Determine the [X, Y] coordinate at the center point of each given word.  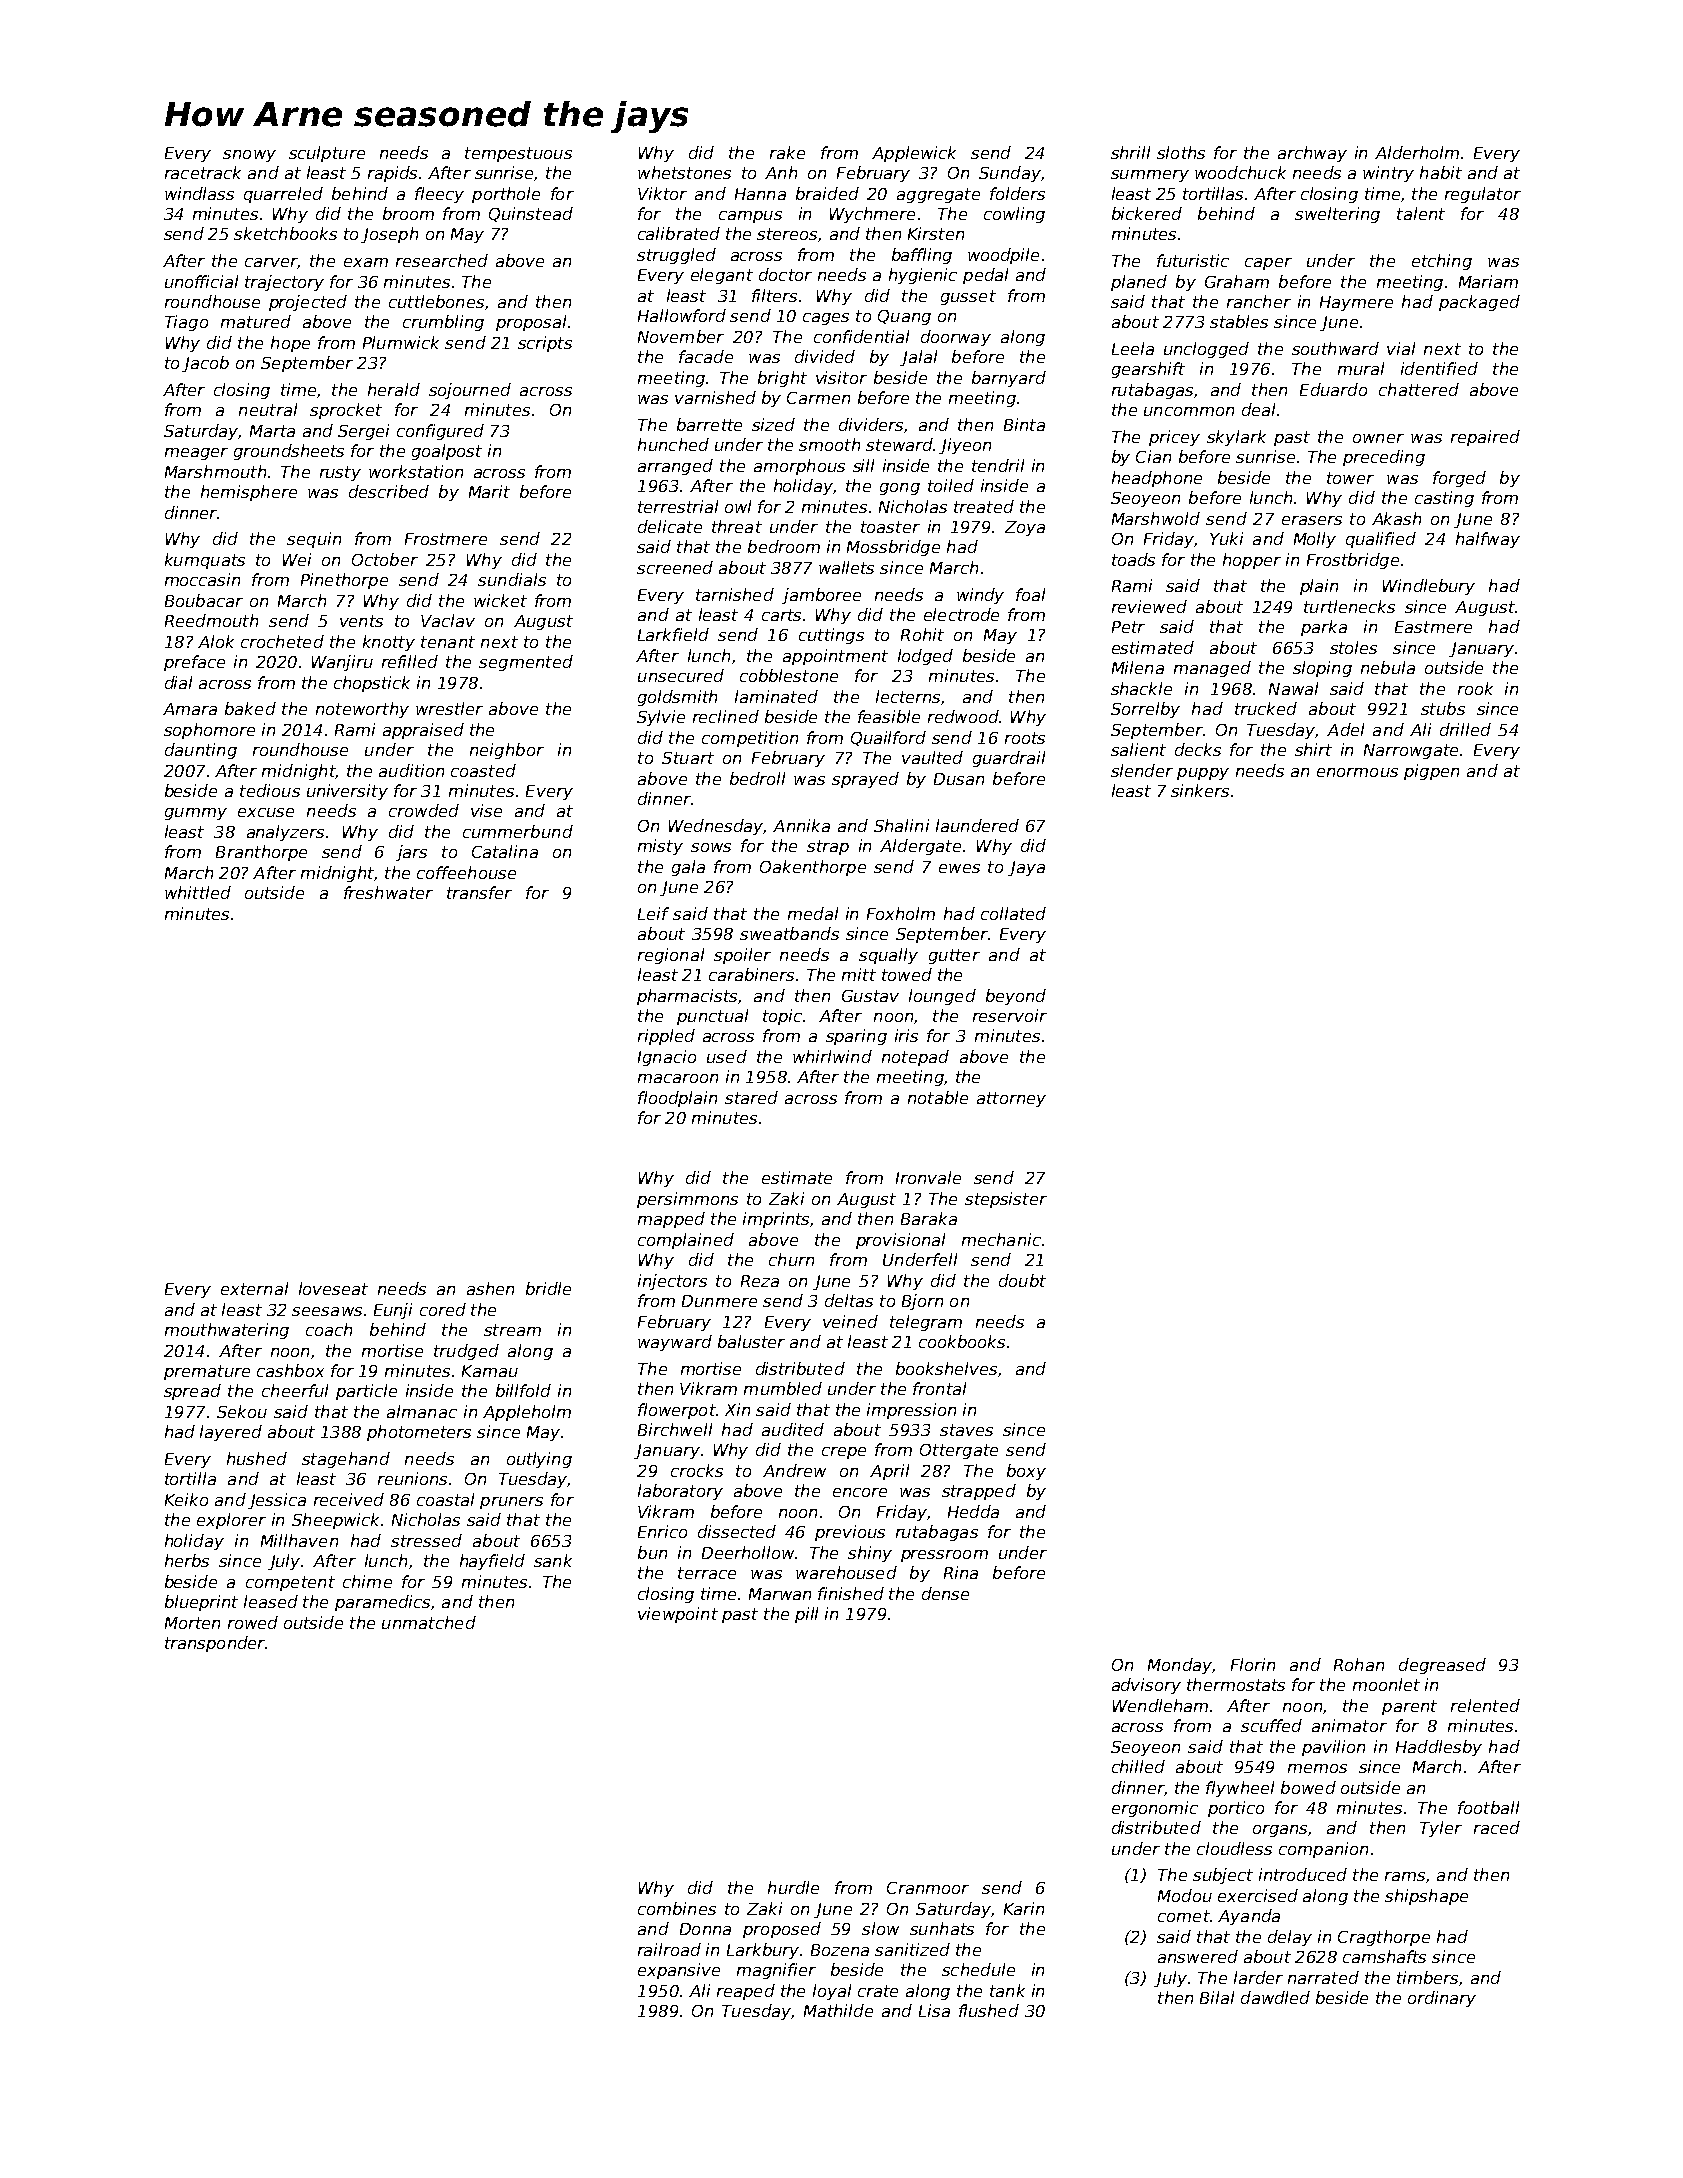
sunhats [942, 1928]
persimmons [687, 1200]
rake [787, 152]
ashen [490, 1288]
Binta [1024, 424]
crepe [844, 1453]
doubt [1022, 1280]
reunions [412, 1478]
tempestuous [518, 154]
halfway [1488, 540]
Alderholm [1417, 152]
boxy [1026, 1472]
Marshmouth [215, 471]
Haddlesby [1439, 1748]
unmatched [429, 1622]
